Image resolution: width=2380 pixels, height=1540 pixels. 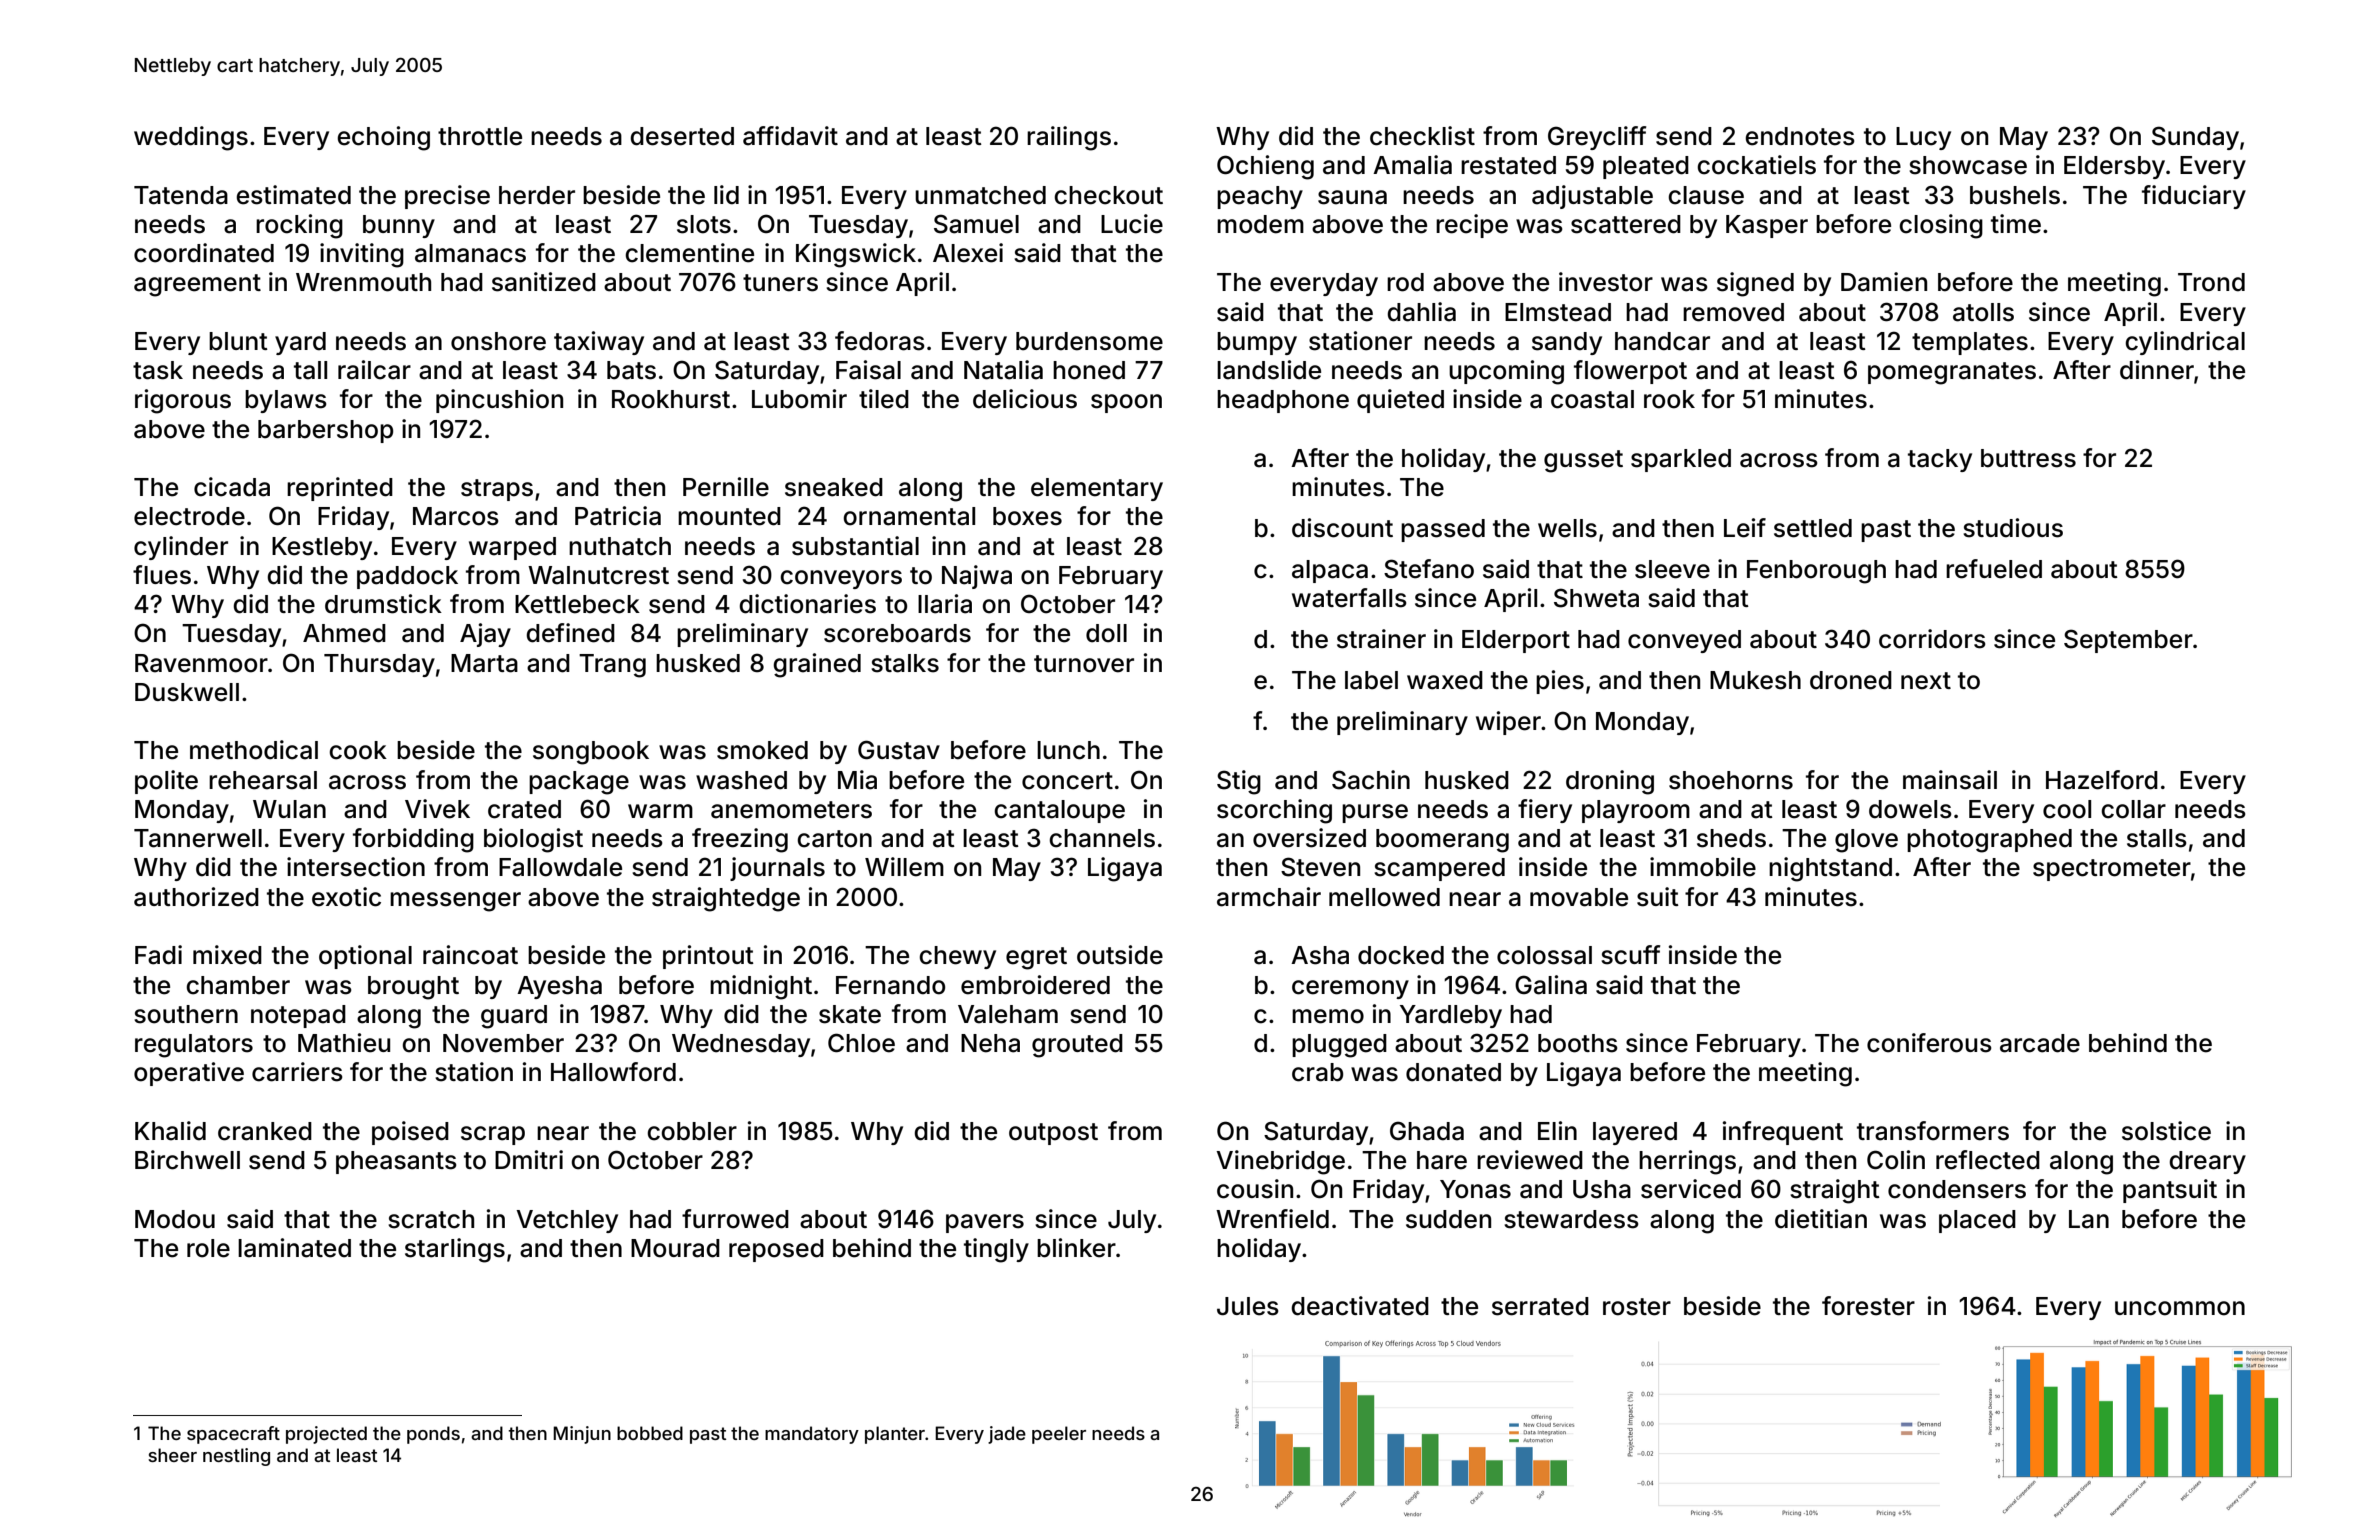 What do you see at coordinates (1053, 1134) in the document?
I see `outpost` at bounding box center [1053, 1134].
